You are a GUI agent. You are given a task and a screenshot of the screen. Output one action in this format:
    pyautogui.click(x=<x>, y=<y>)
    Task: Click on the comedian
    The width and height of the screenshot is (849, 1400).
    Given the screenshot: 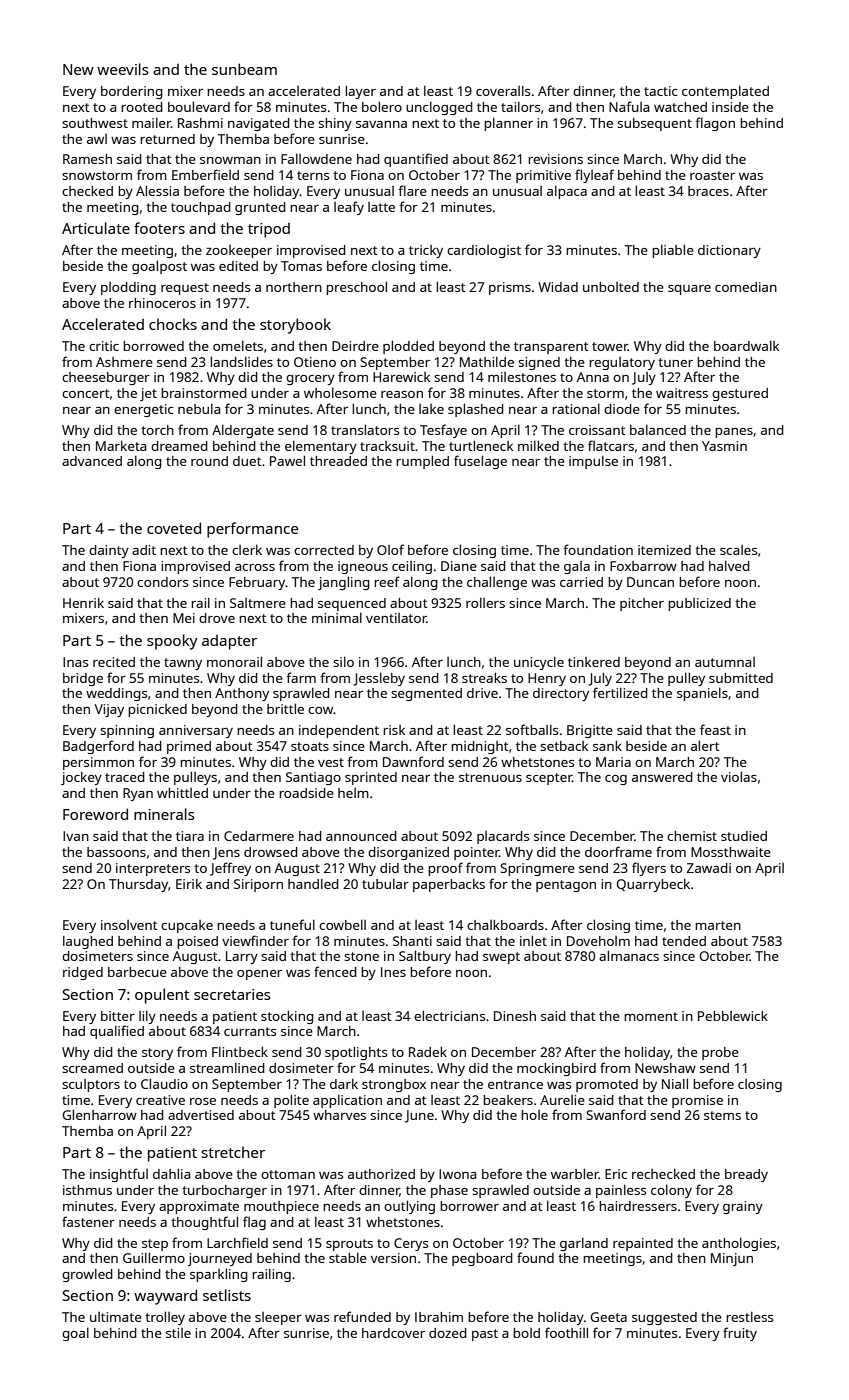 What is the action you would take?
    pyautogui.click(x=746, y=287)
